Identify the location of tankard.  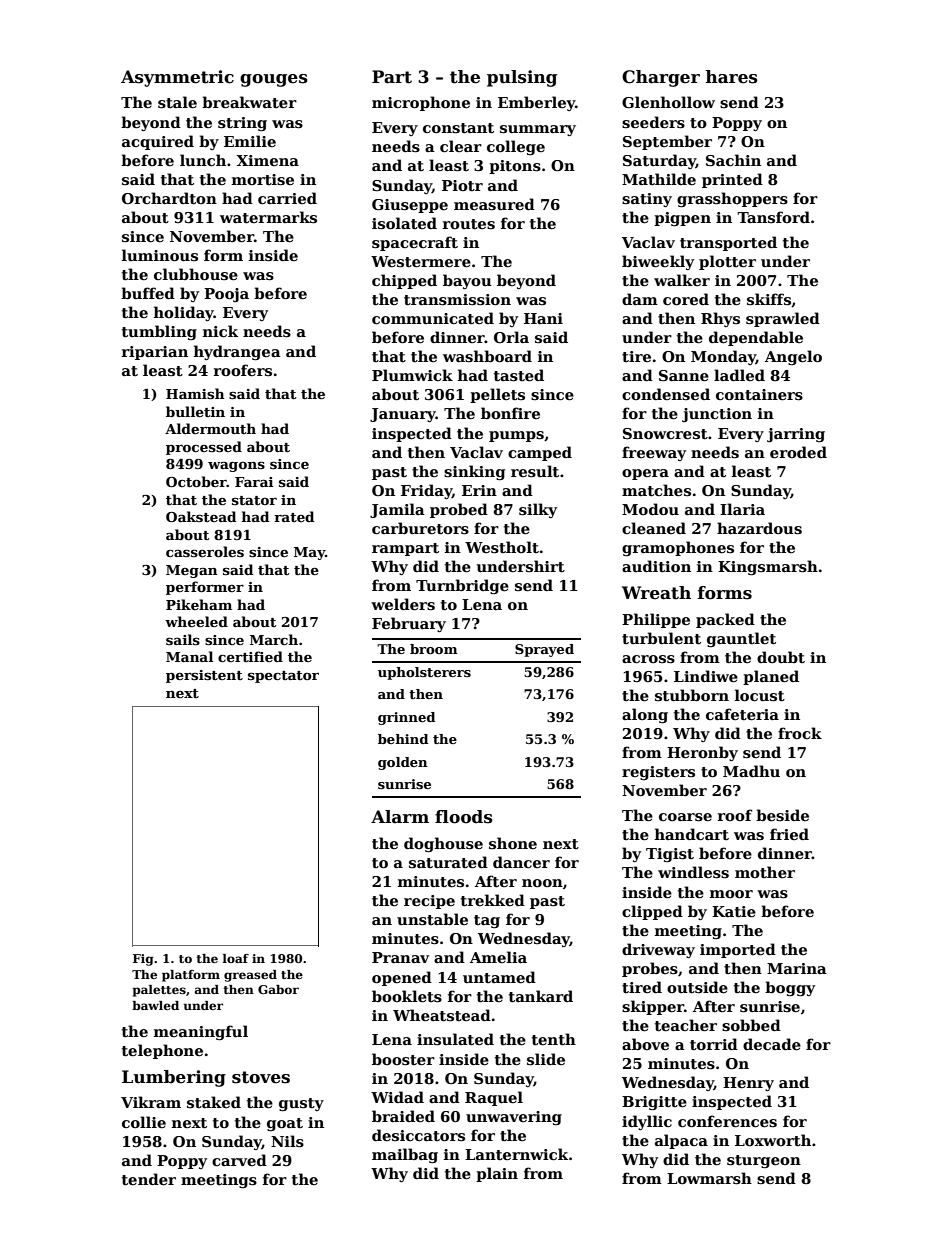
(541, 996).
